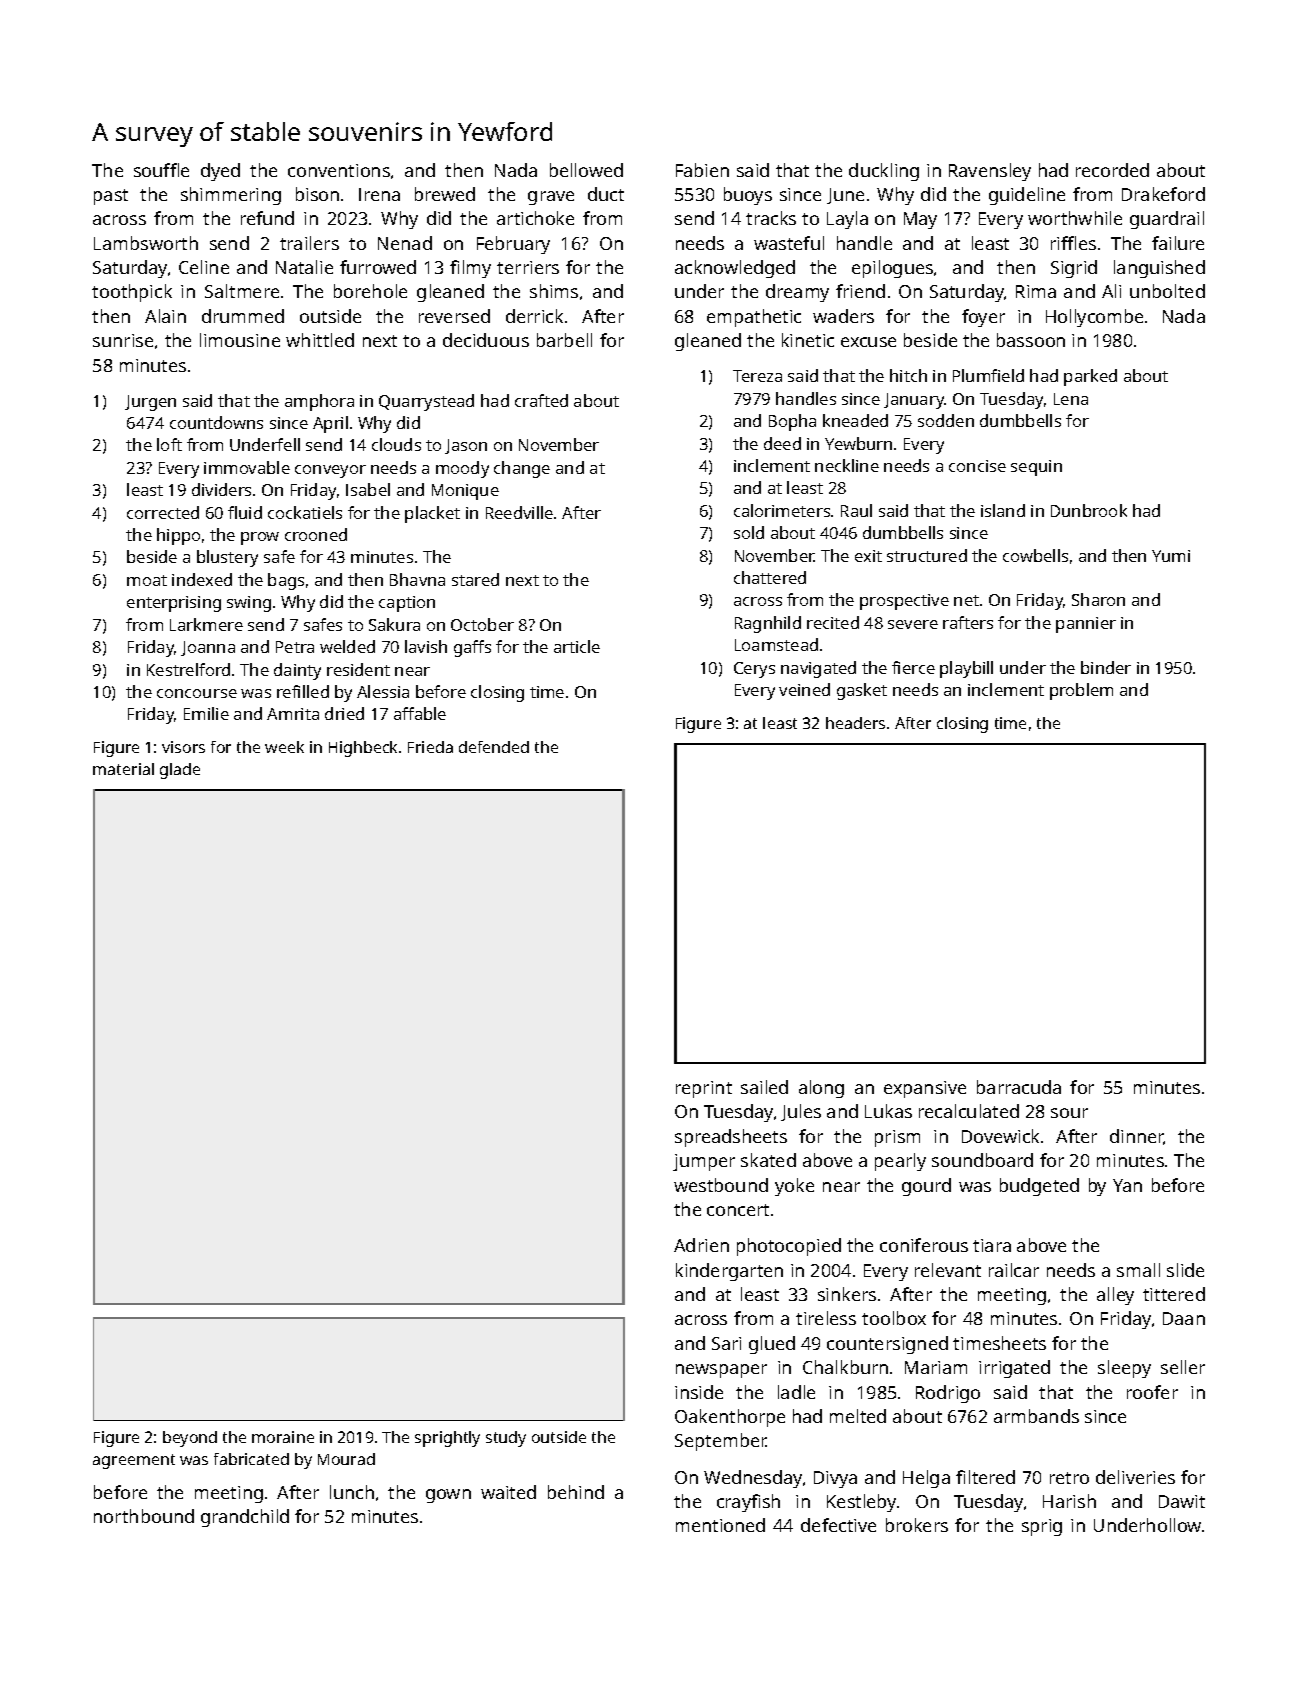  Describe the element at coordinates (1014, 1369) in the screenshot. I see `irrigated` at that location.
